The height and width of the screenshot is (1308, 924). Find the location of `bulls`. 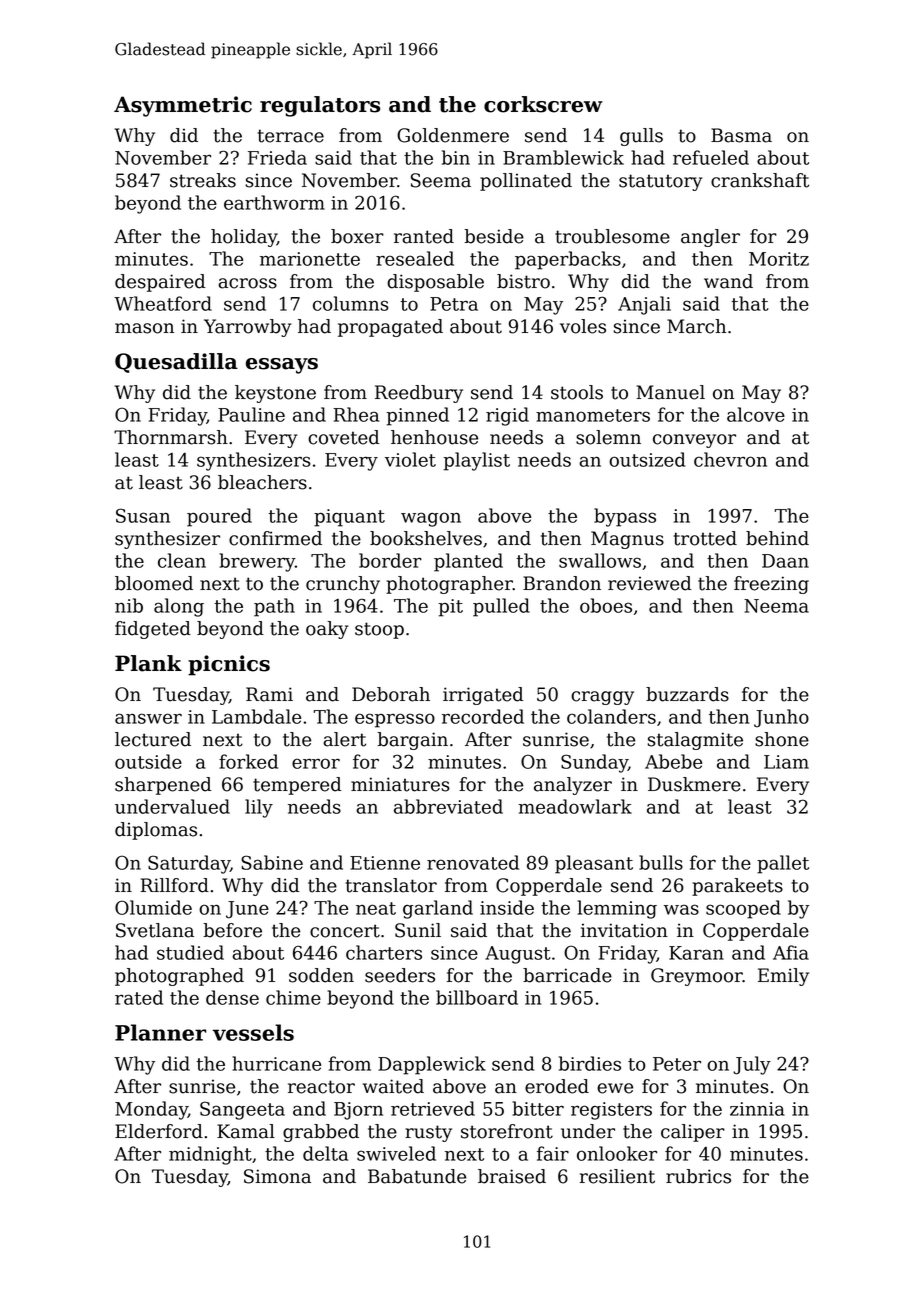

bulls is located at coordinates (661, 862).
